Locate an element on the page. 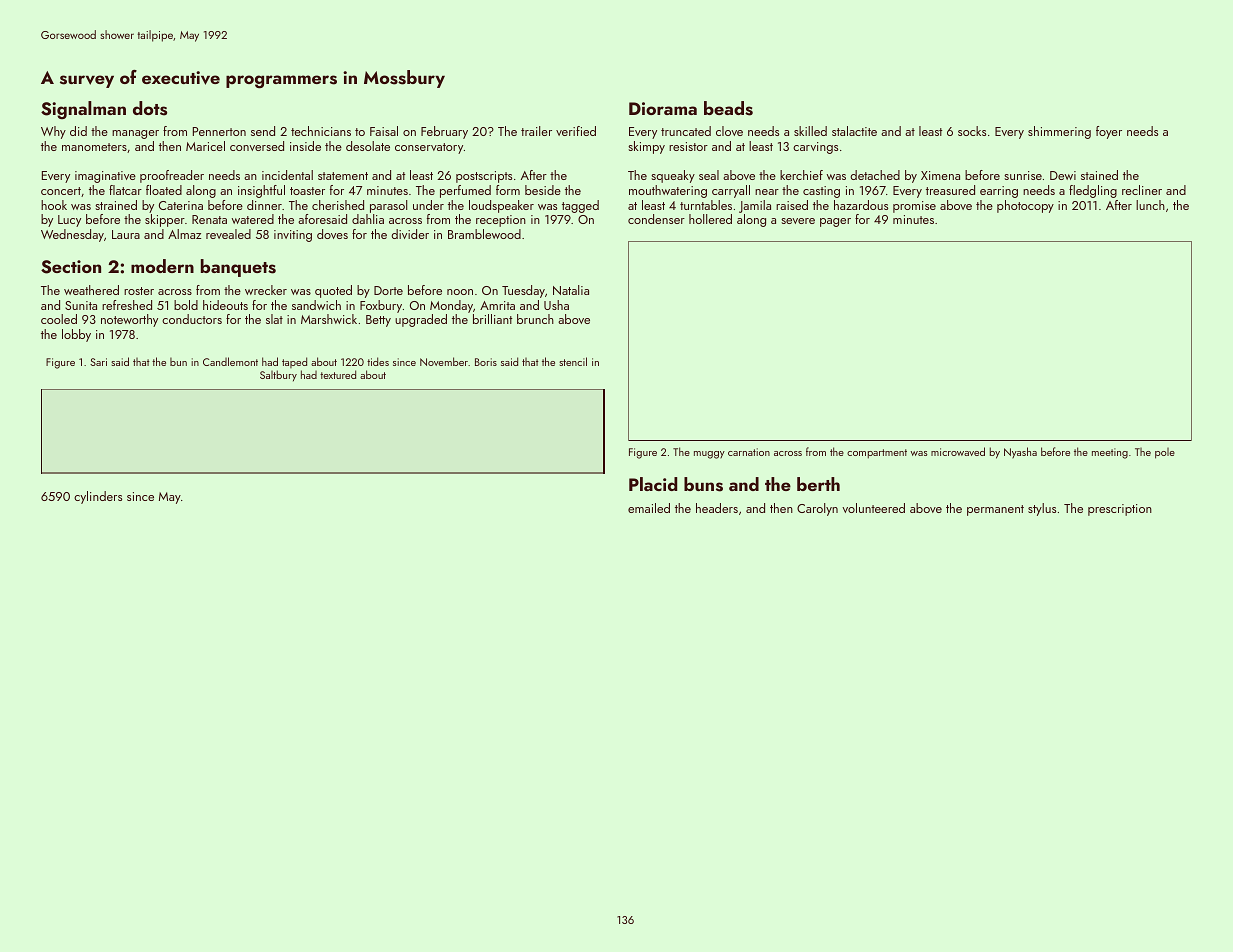  cylinders is located at coordinates (98, 497).
